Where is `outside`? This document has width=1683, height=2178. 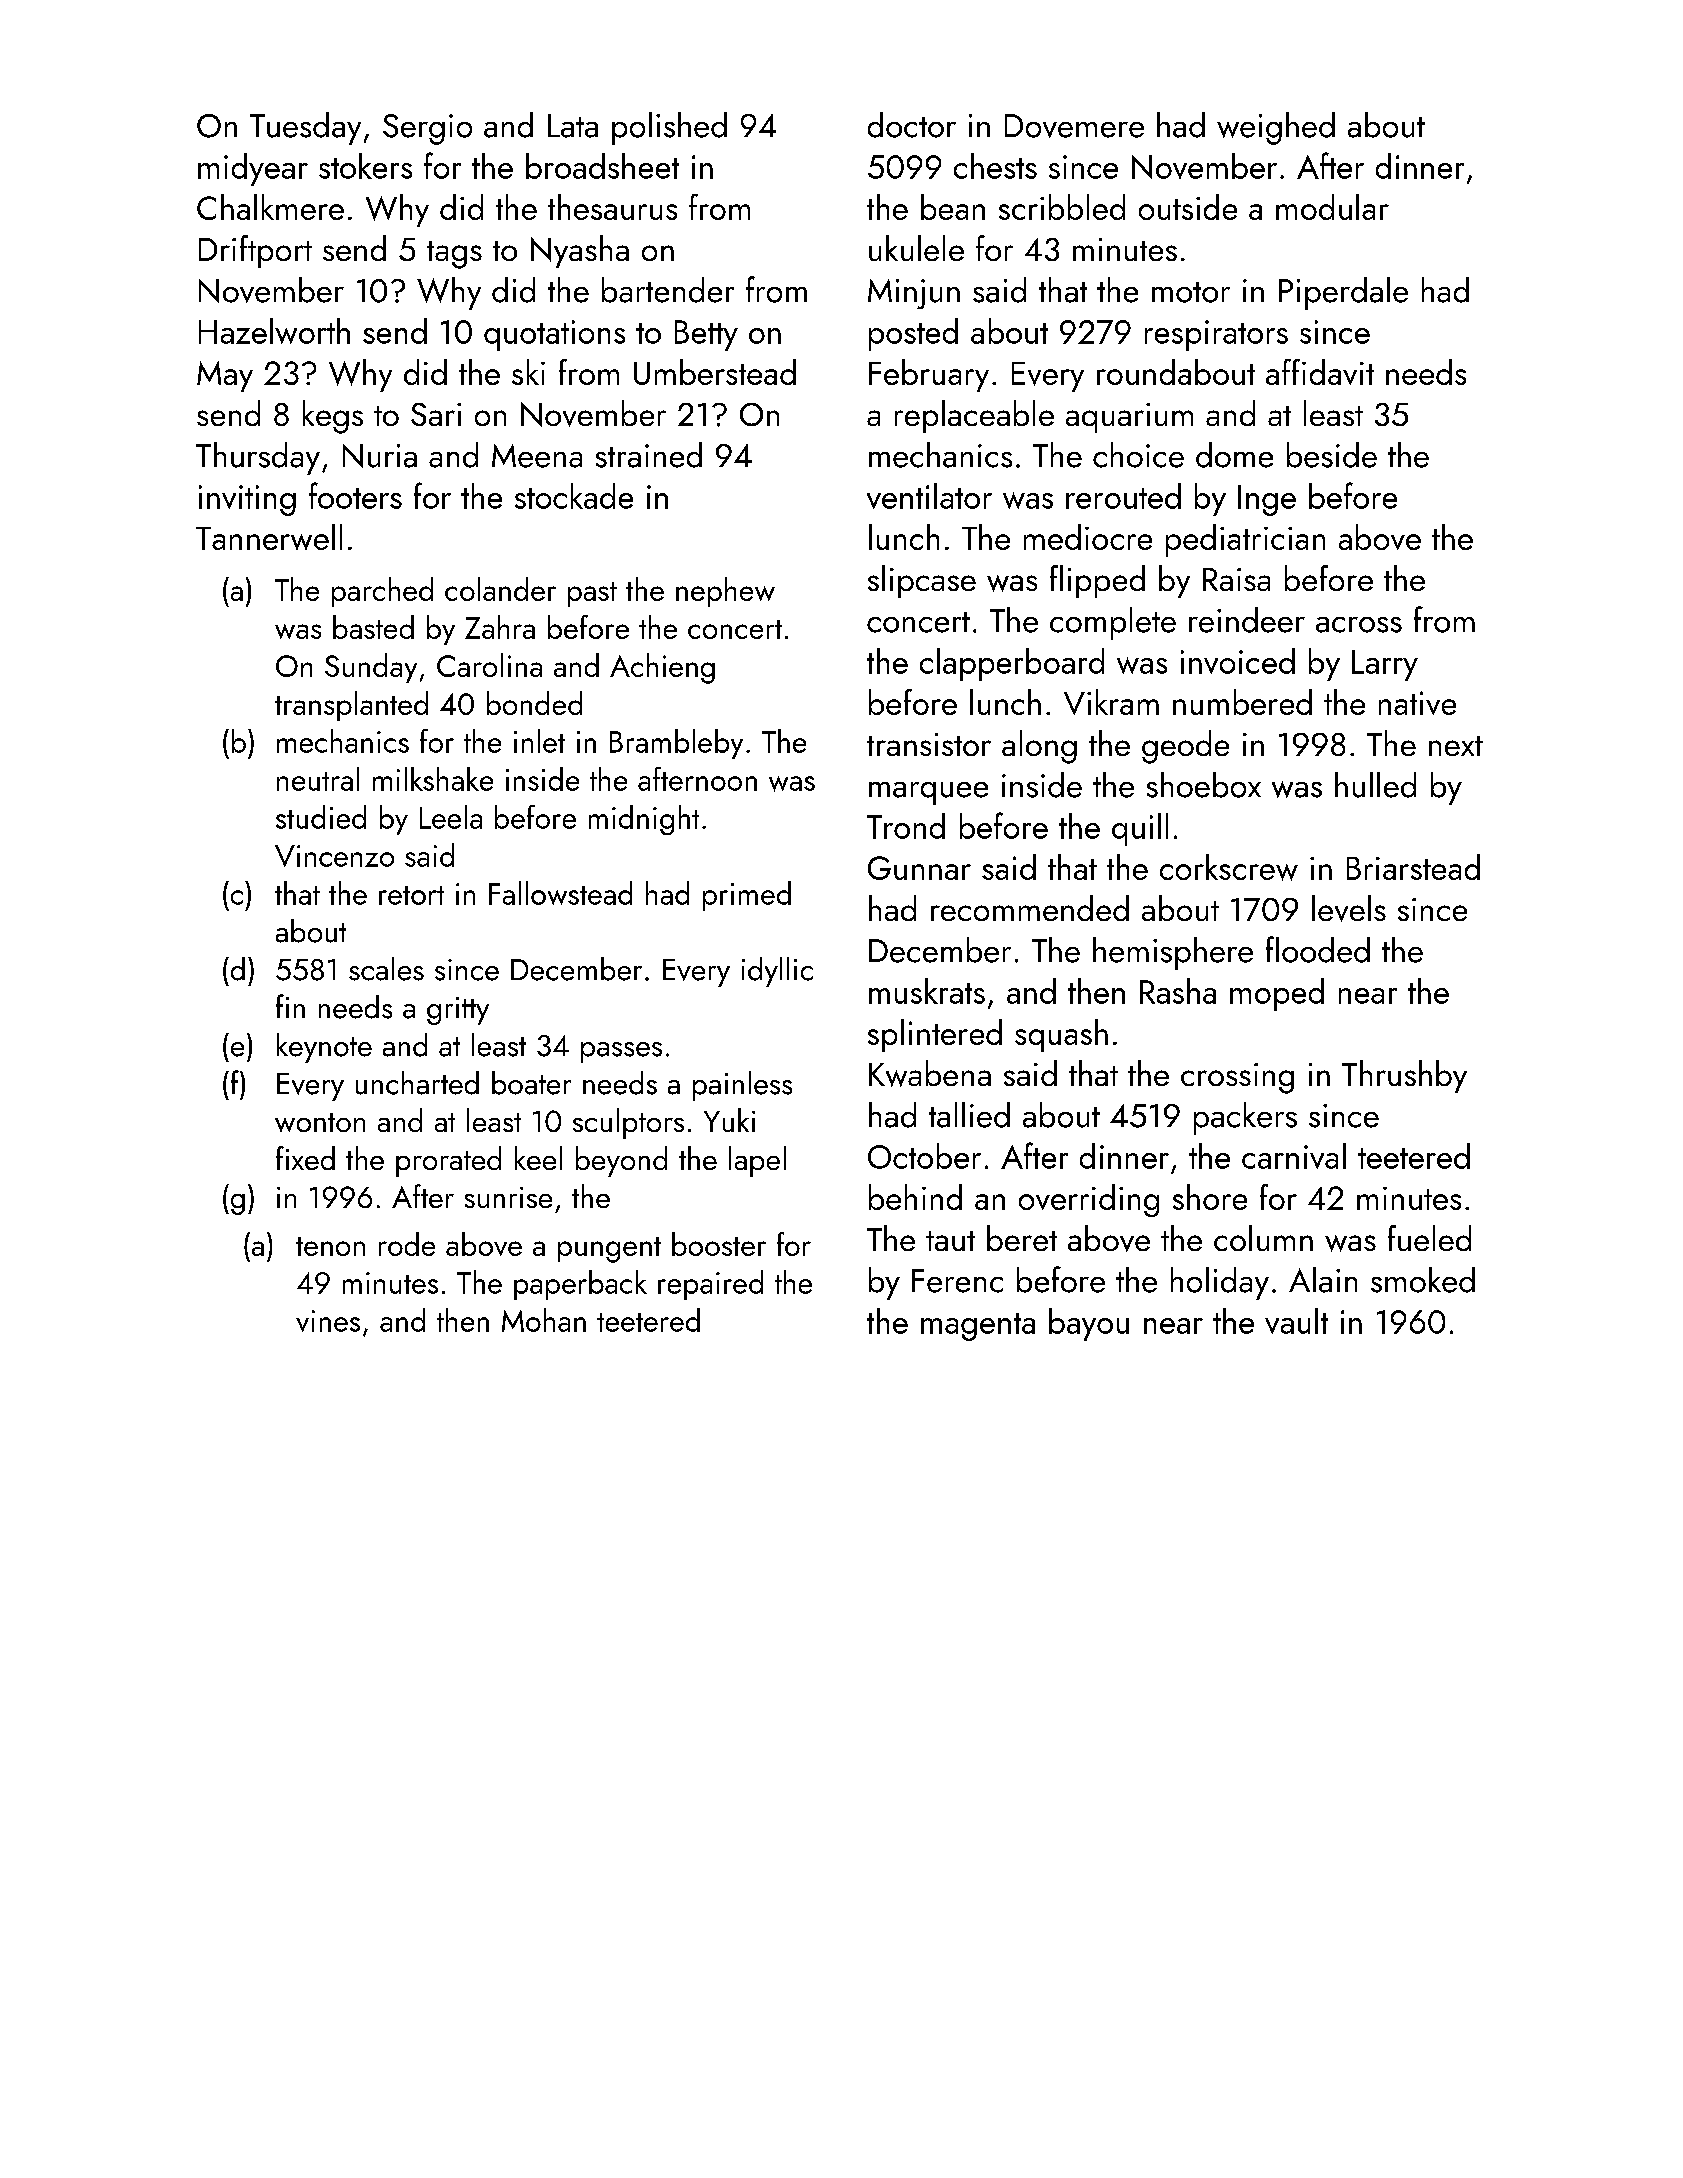
outside is located at coordinates (1188, 207).
